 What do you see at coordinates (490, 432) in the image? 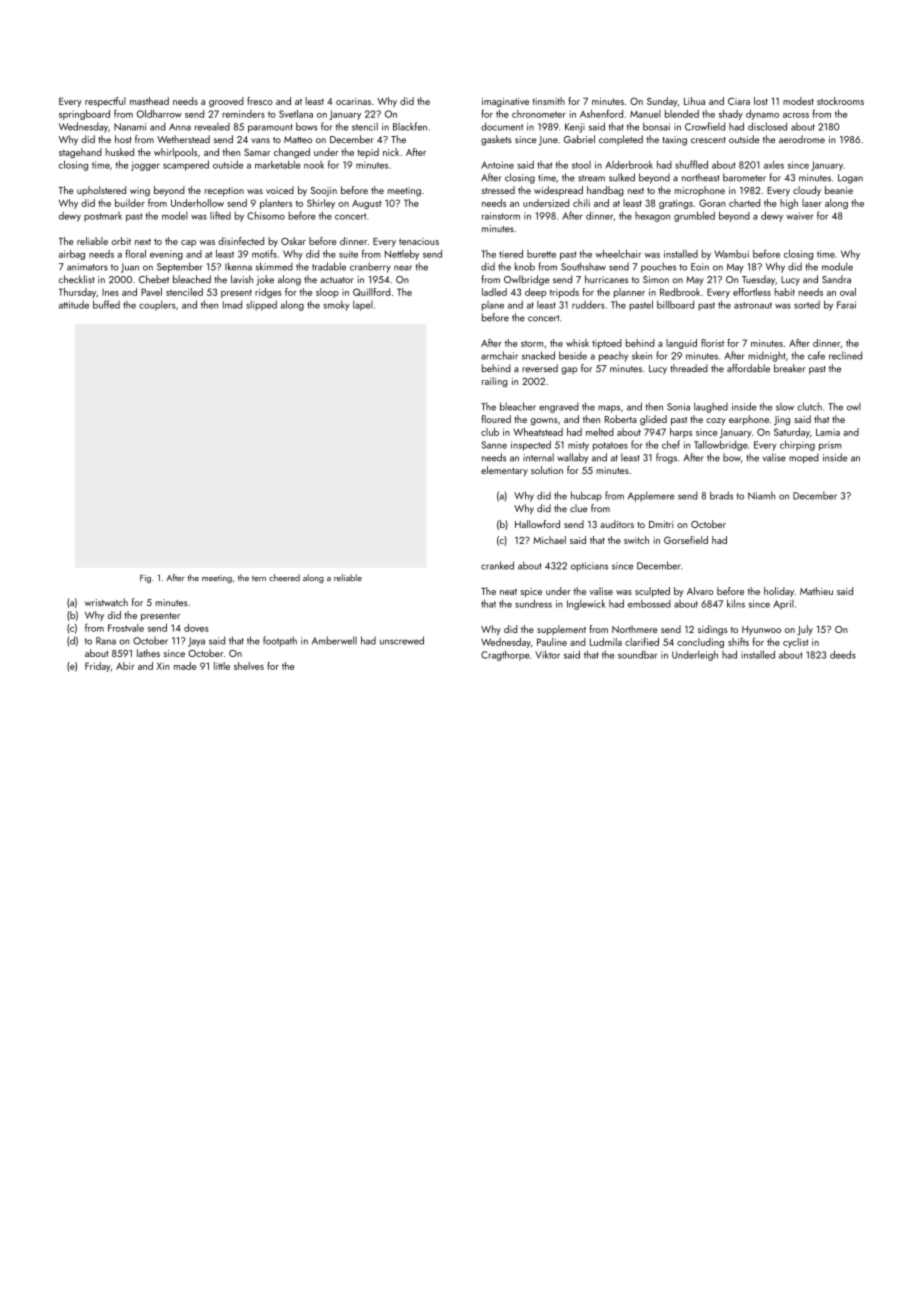
I see `club` at bounding box center [490, 432].
